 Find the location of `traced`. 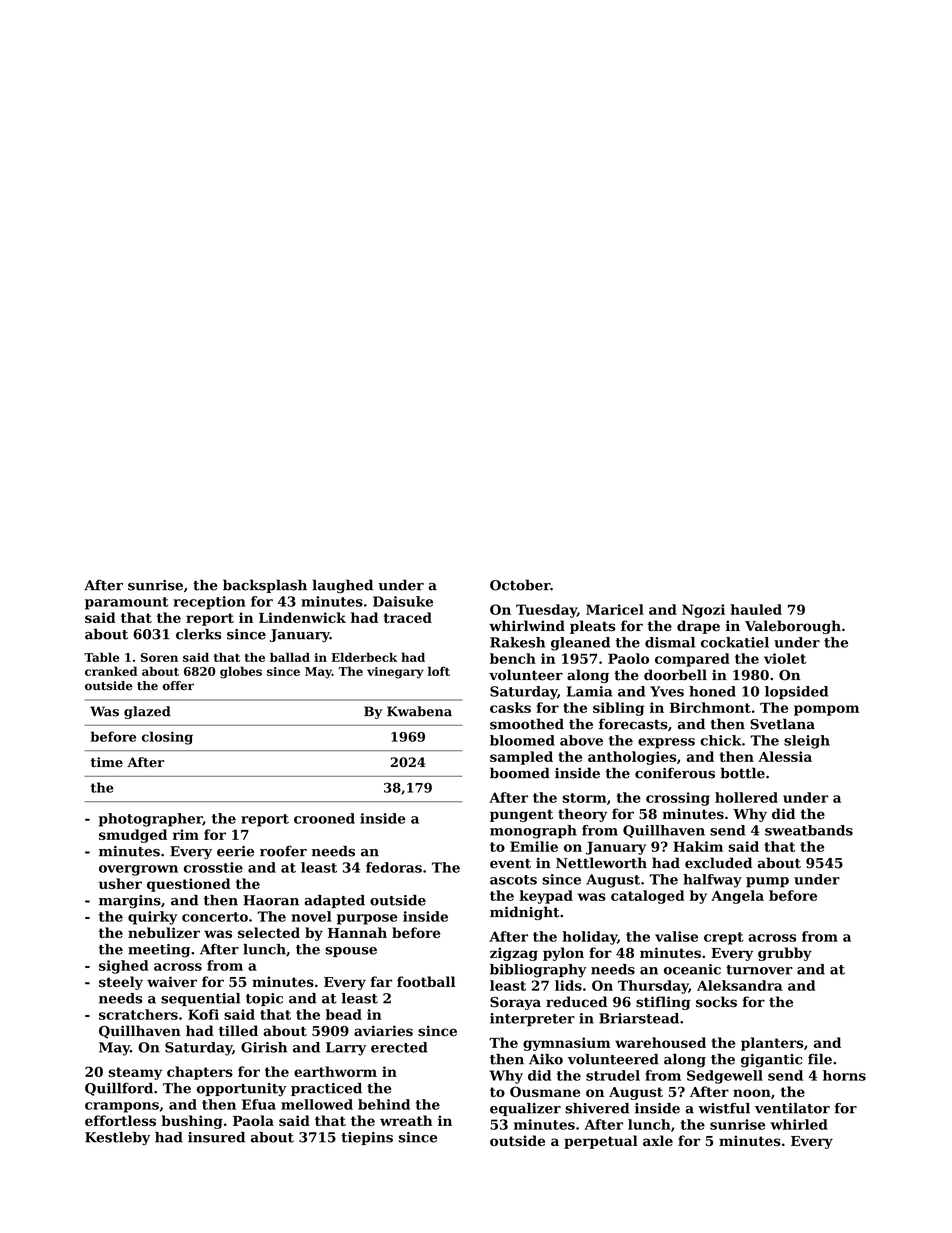

traced is located at coordinates (408, 617).
